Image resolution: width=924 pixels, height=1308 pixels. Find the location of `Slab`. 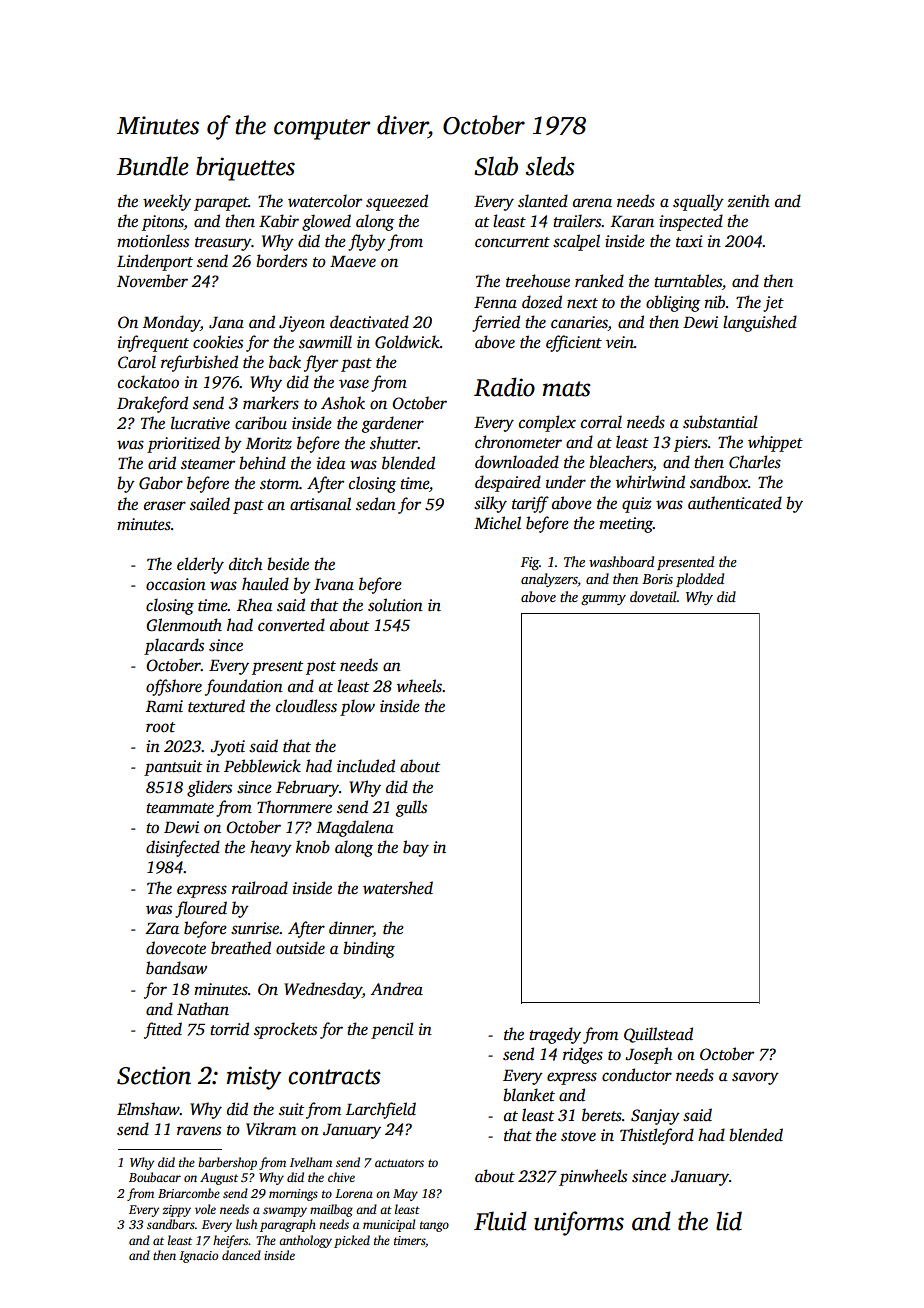

Slab is located at coordinates (496, 166).
